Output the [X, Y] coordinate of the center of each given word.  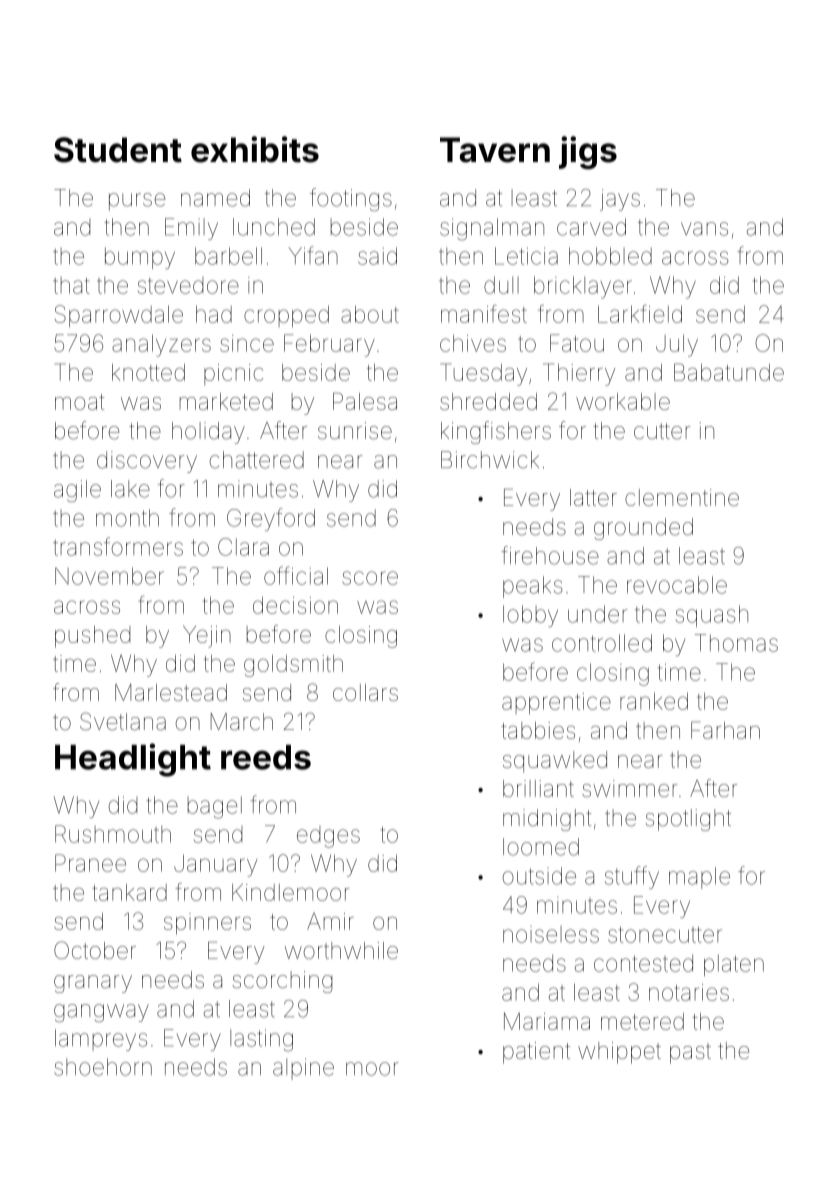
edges [328, 837]
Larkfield [640, 314]
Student [118, 150]
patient [536, 1053]
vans [704, 229]
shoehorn [103, 1067]
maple [699, 878]
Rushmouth [113, 834]
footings [351, 199]
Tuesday [483, 374]
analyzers [161, 346]
